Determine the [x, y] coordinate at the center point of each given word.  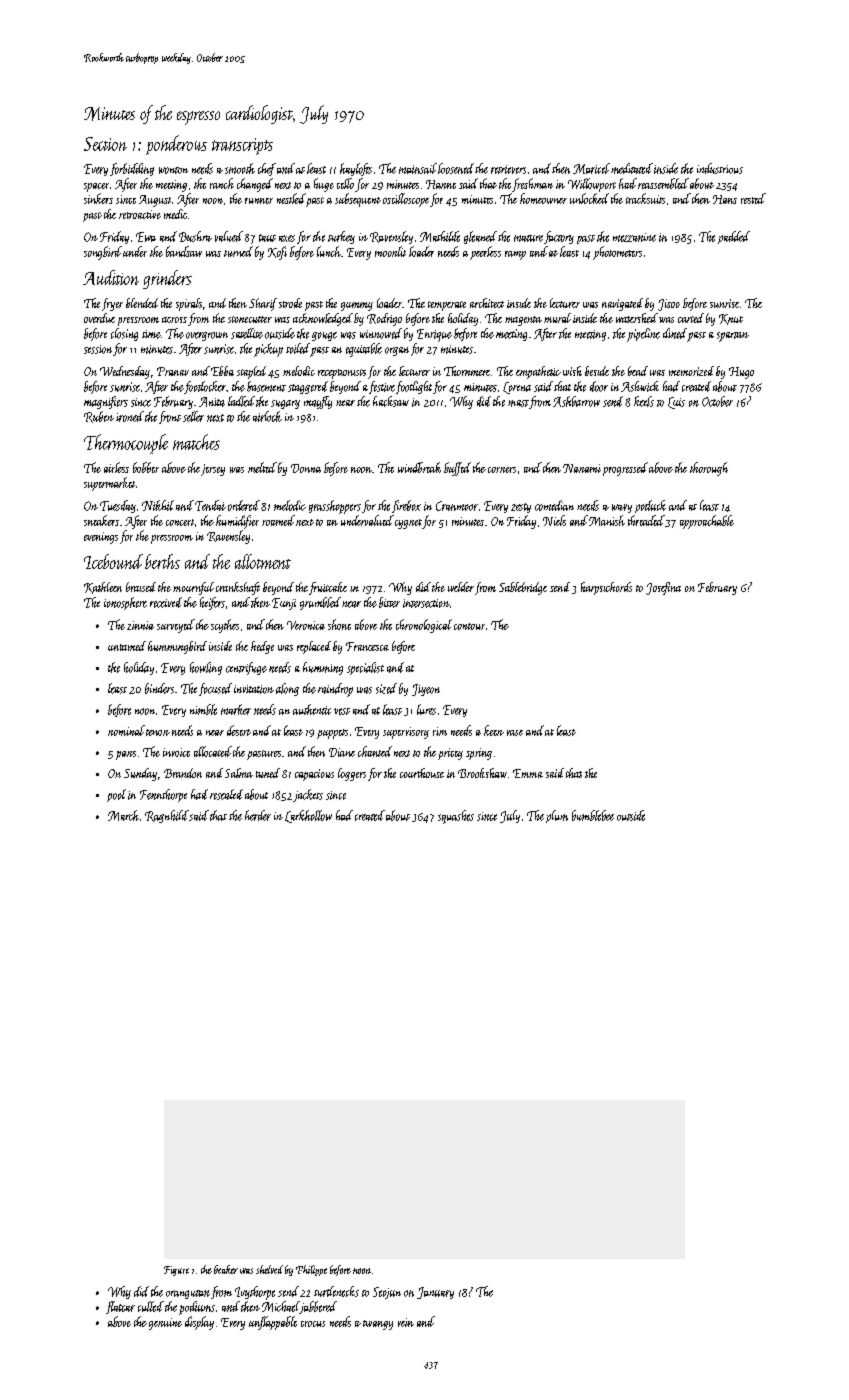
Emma [528, 773]
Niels [554, 520]
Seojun [387, 1293]
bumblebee [593, 815]
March [123, 815]
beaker [226, 1269]
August [155, 201]
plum [557, 816]
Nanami [582, 468]
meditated [632, 168]
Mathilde [440, 236]
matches [196, 442]
